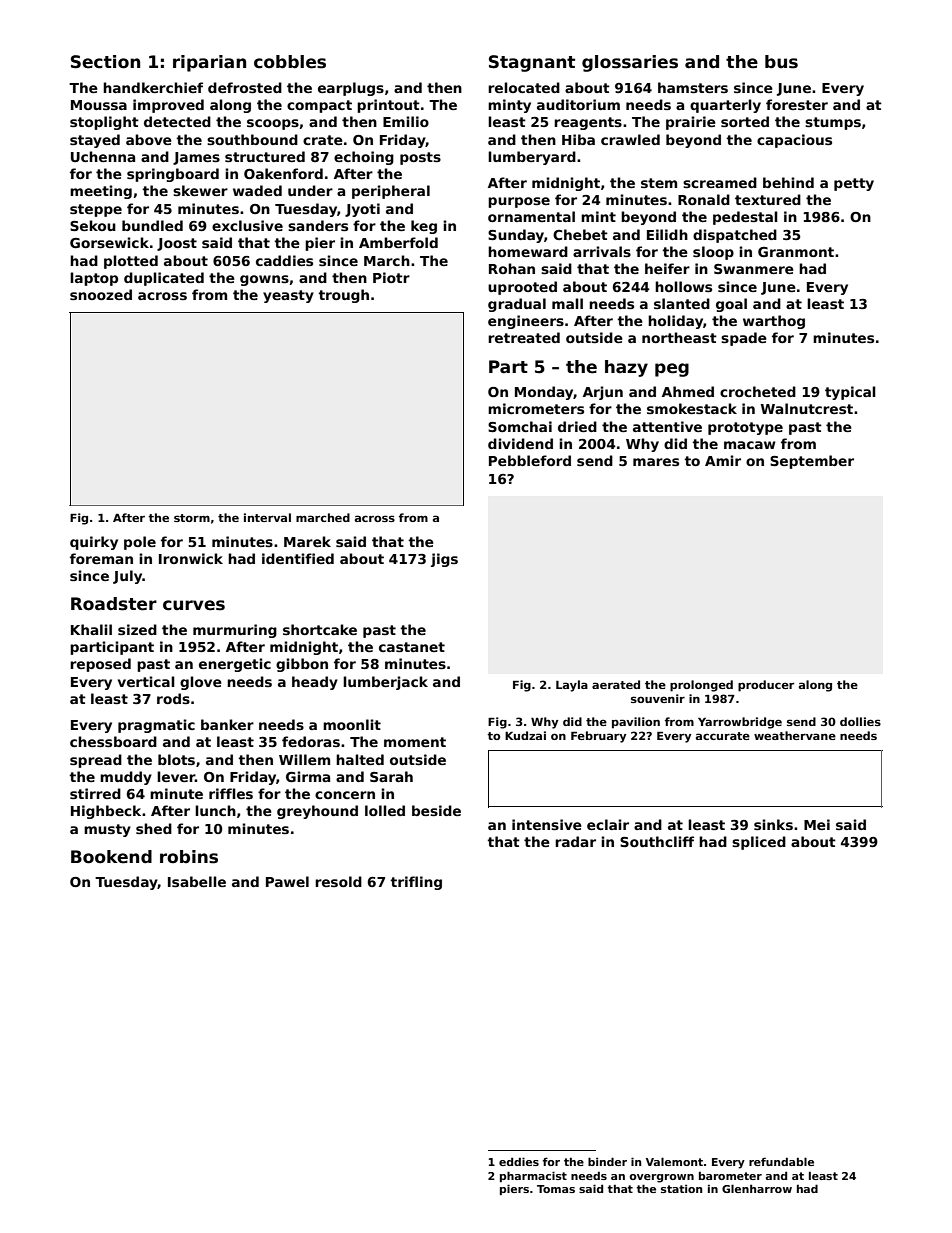  Describe the element at coordinates (522, 288) in the screenshot. I see `uprooted` at that location.
